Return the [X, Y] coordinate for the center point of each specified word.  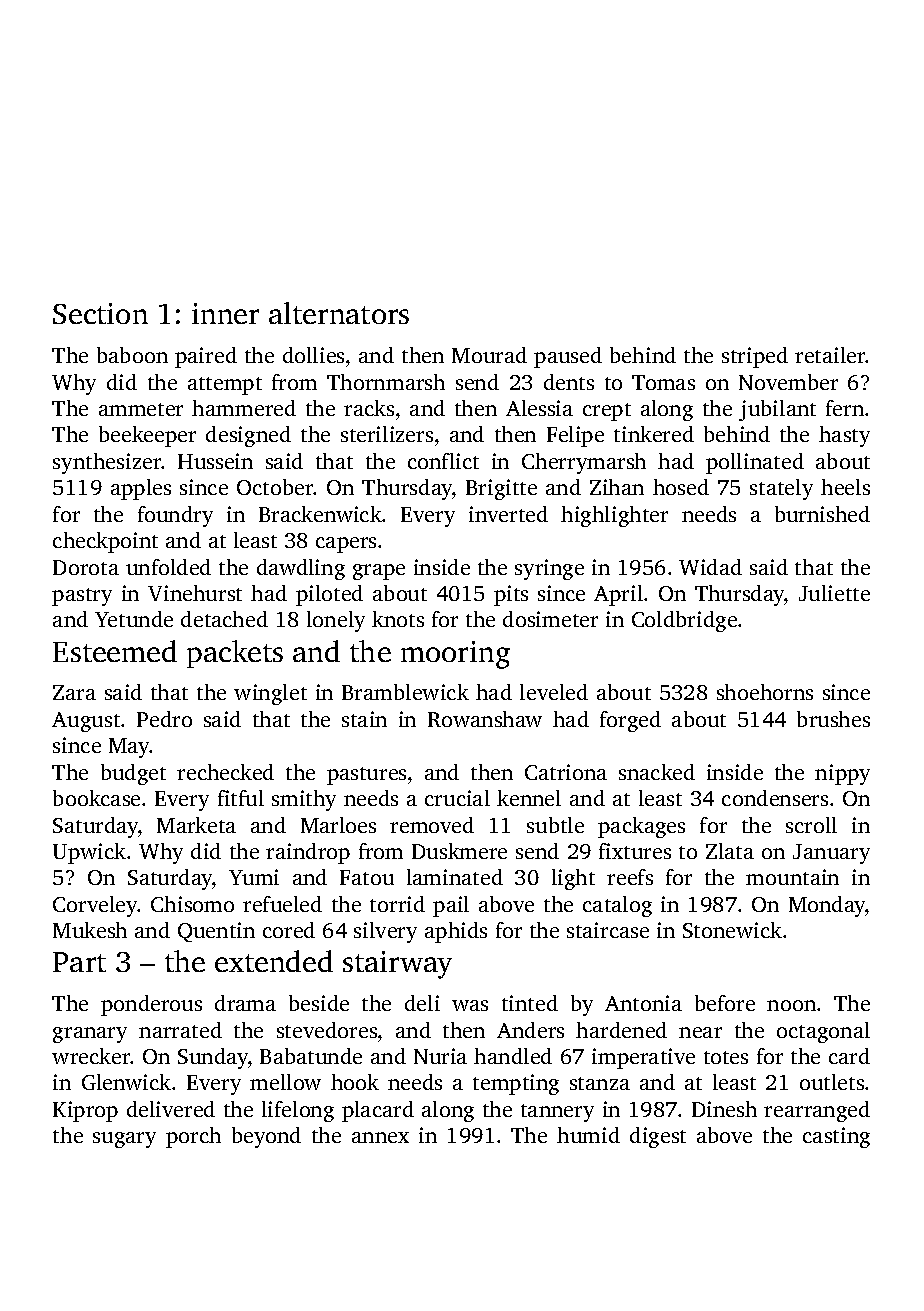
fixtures [635, 851]
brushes [833, 719]
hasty [844, 436]
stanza [600, 1083]
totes [726, 1057]
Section [100, 313]
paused [568, 357]
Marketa [196, 825]
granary [90, 1035]
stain [364, 719]
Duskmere [459, 851]
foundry [175, 516]
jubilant [777, 410]
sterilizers [387, 434]
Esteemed [115, 651]
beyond [266, 1137]
